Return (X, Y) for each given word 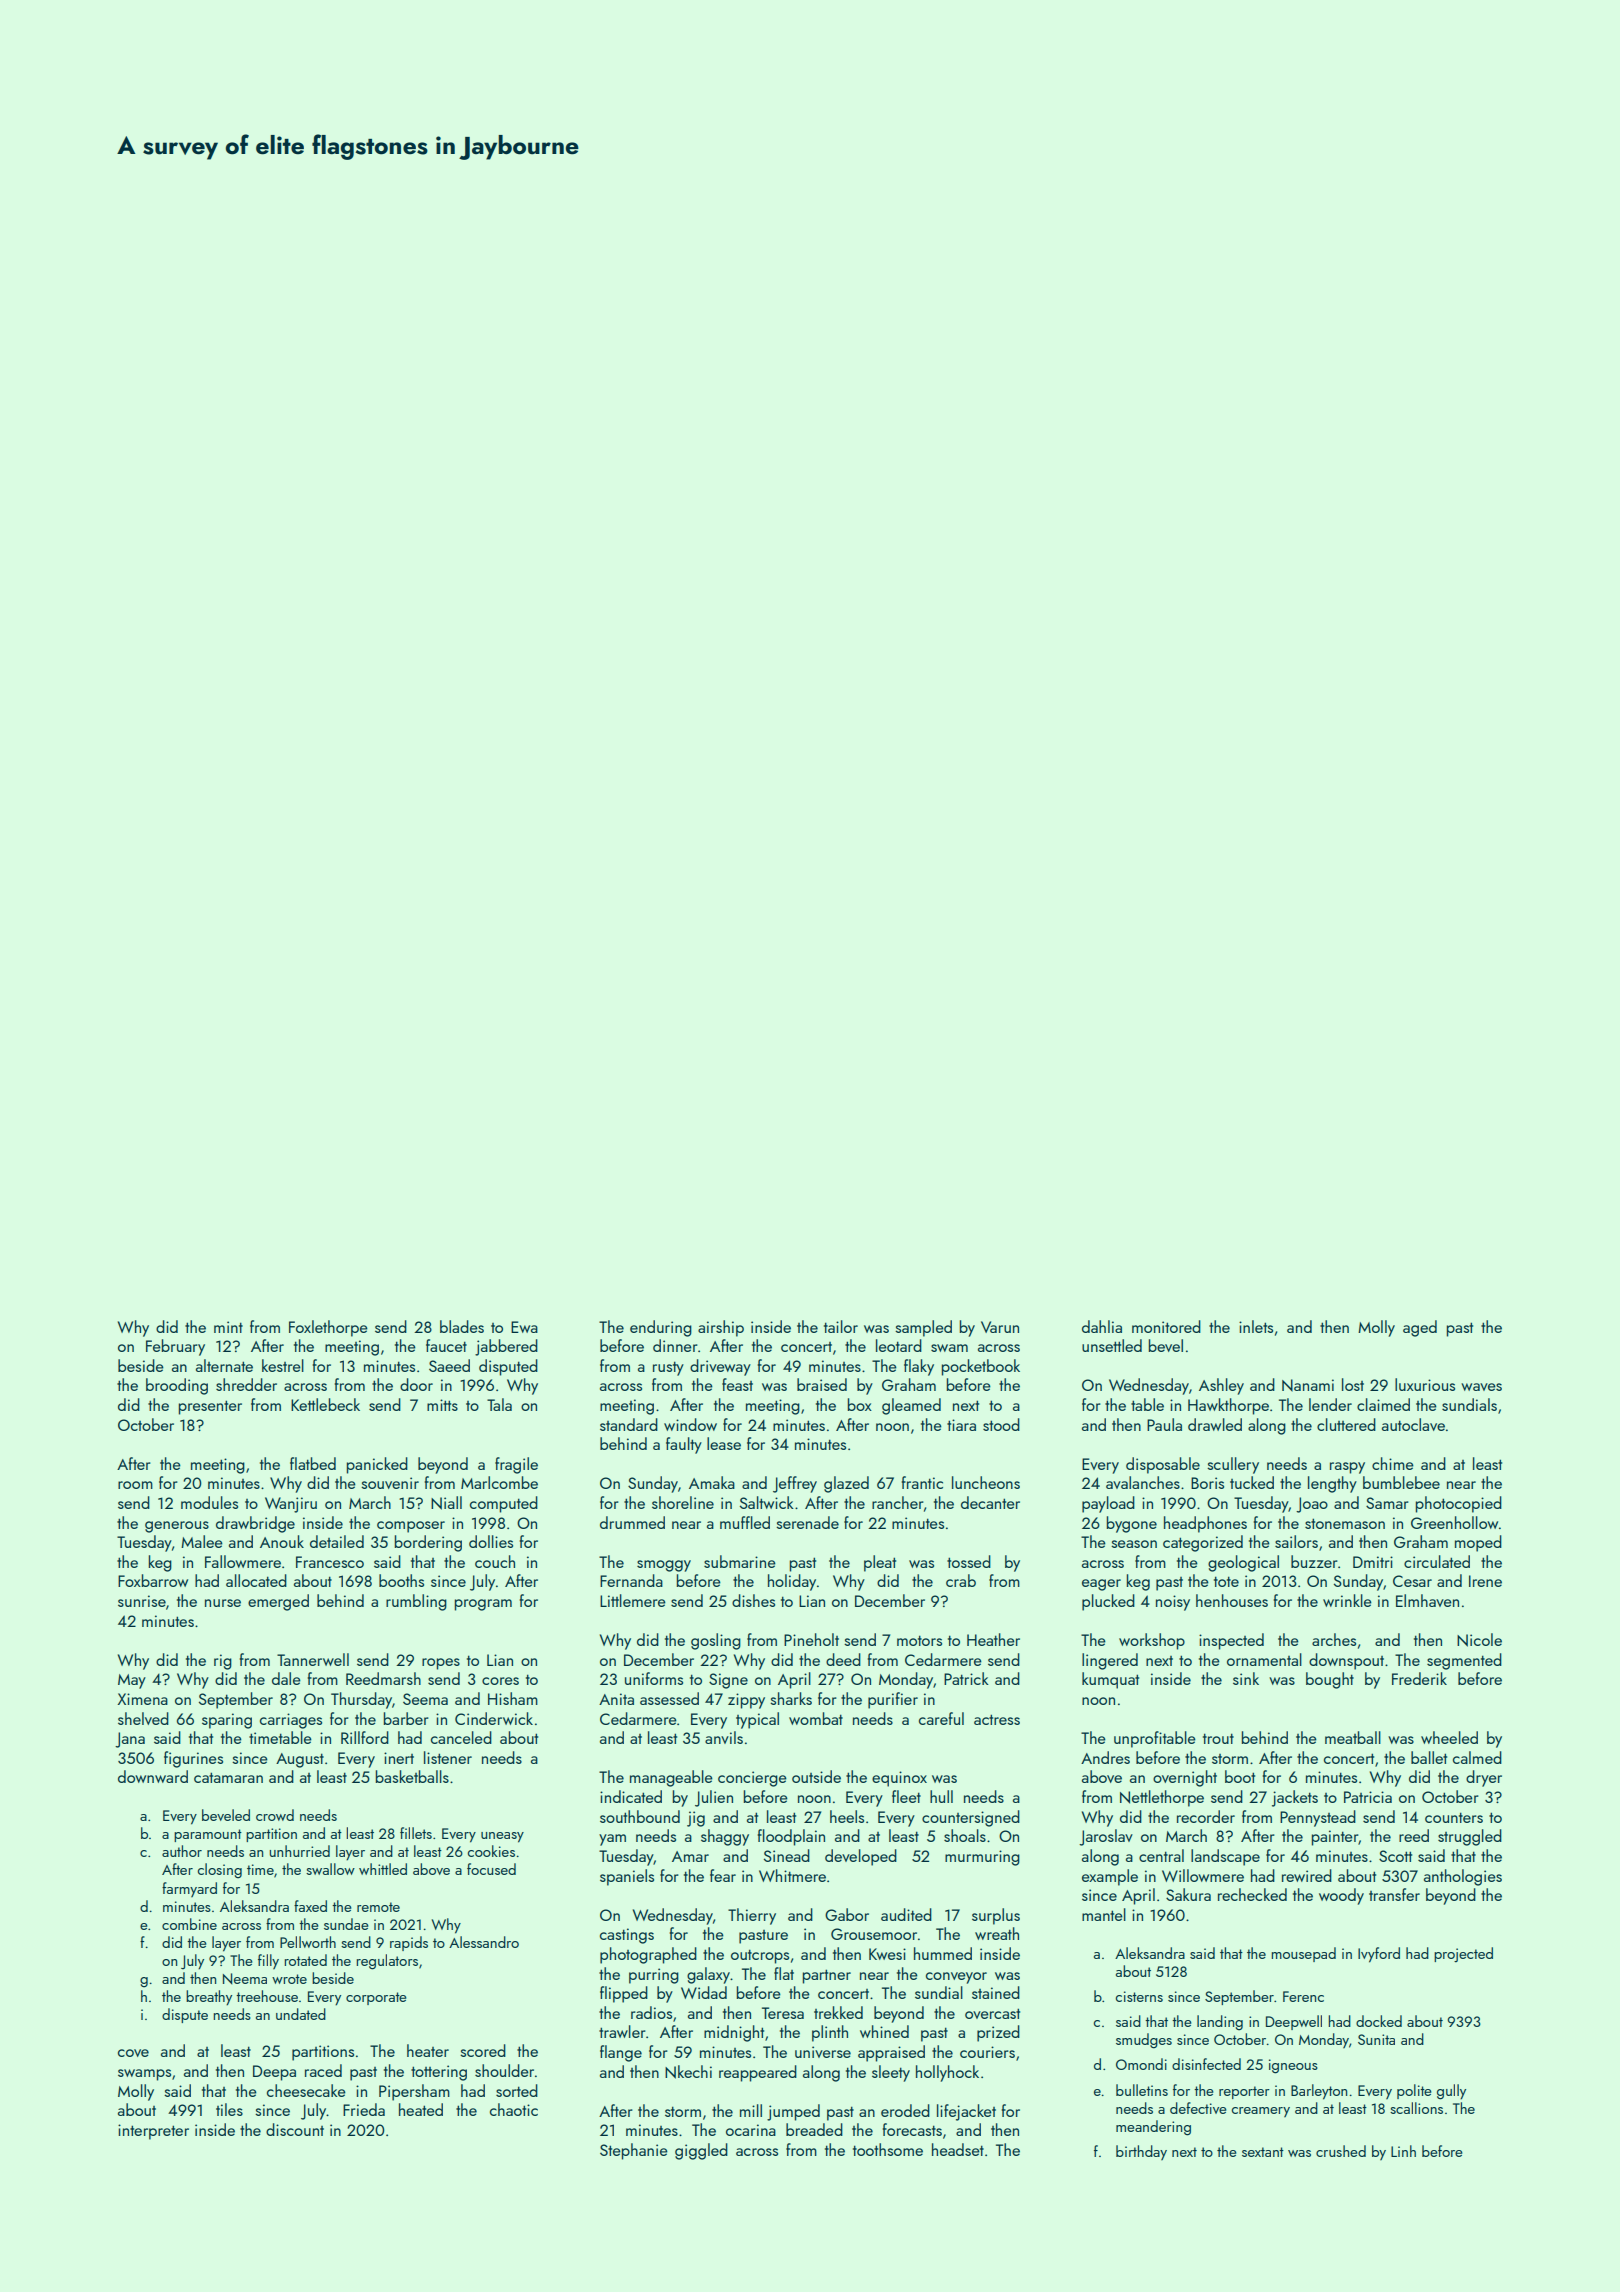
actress (997, 1719)
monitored (1166, 1326)
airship (721, 1328)
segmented (1464, 1661)
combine (189, 1924)
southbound (640, 1816)
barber (406, 1718)
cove (133, 2053)
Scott (1395, 1856)
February (175, 1347)
